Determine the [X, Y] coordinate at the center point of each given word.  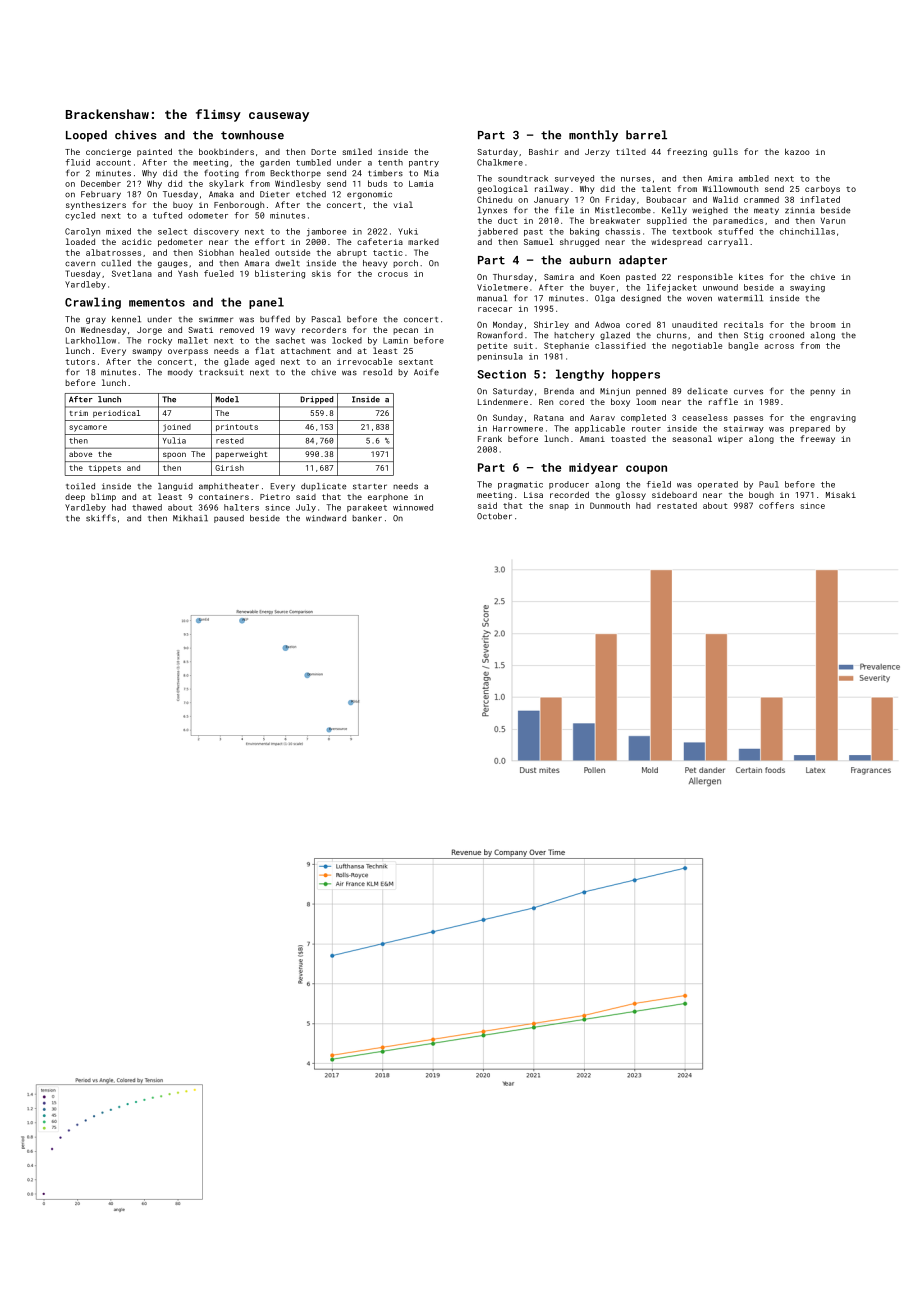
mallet [193, 340]
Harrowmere [518, 428]
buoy [183, 206]
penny [822, 392]
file [564, 209]
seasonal [692, 438]
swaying [807, 288]
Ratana [549, 417]
